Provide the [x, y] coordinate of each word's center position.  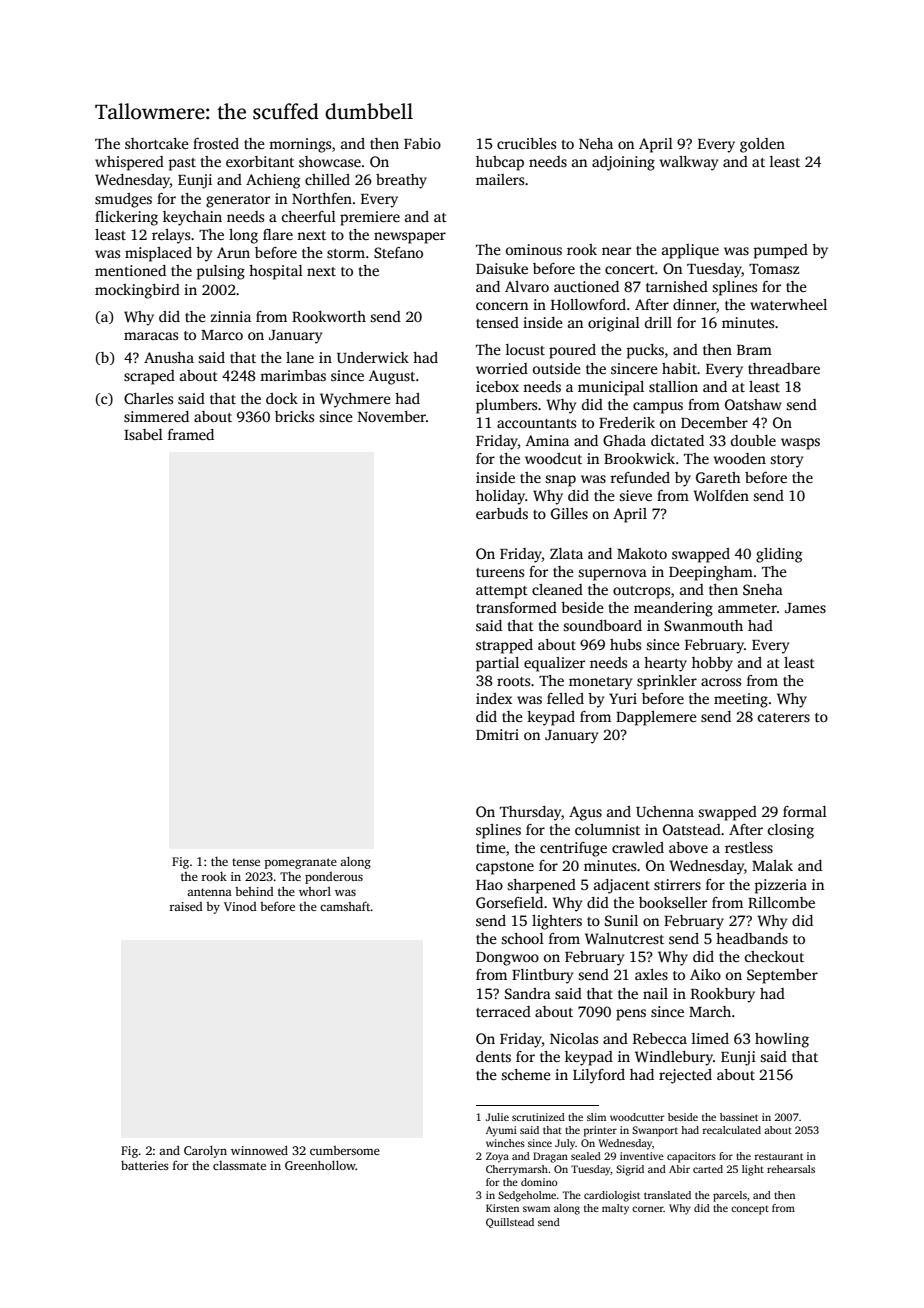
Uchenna [665, 811]
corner [648, 1209]
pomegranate [301, 863]
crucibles [526, 143]
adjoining [623, 163]
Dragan [550, 1157]
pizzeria [780, 886]
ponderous [334, 878]
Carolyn [205, 1151]
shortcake [157, 143]
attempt [502, 592]
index [494, 698]
